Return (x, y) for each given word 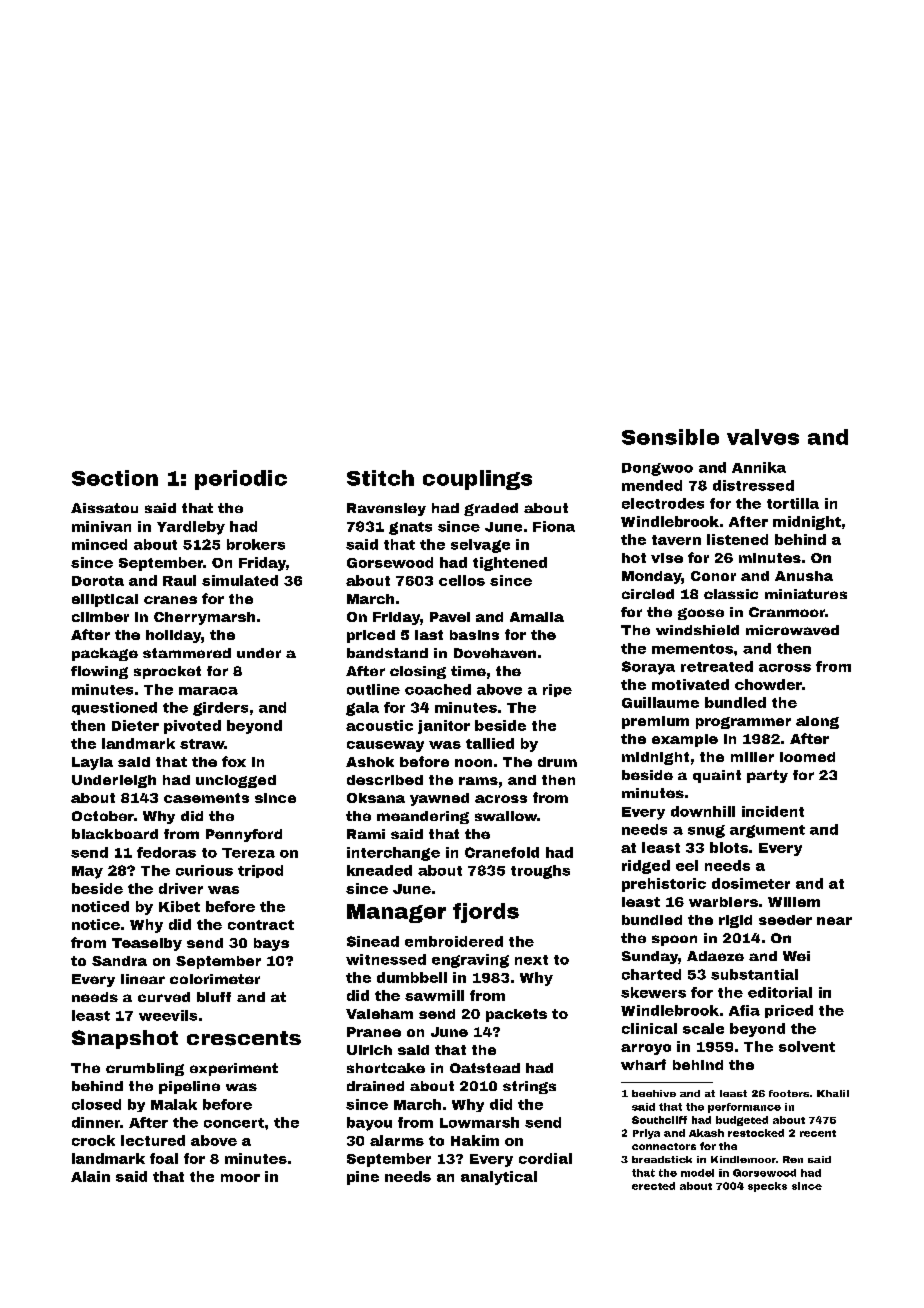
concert (234, 1123)
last (429, 635)
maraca (208, 691)
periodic (241, 480)
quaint (717, 776)
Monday (651, 577)
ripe (557, 690)
